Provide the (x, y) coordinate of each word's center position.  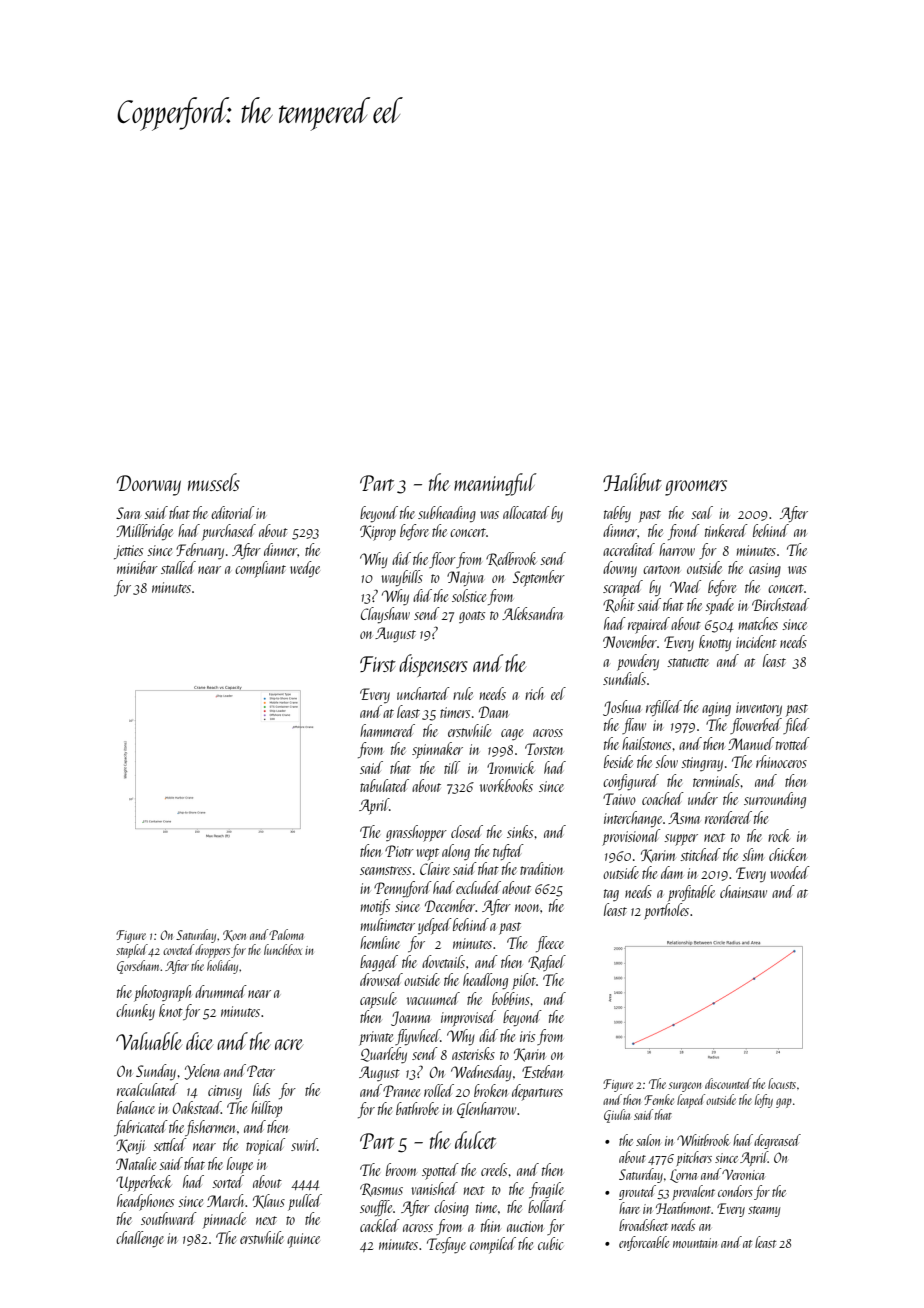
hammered (387, 730)
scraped (623, 588)
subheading (447, 514)
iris (527, 1036)
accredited (629, 549)
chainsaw (743, 891)
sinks (520, 831)
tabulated (384, 785)
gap (784, 1103)
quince (303, 1240)
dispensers (433, 665)
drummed (221, 991)
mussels (214, 482)
